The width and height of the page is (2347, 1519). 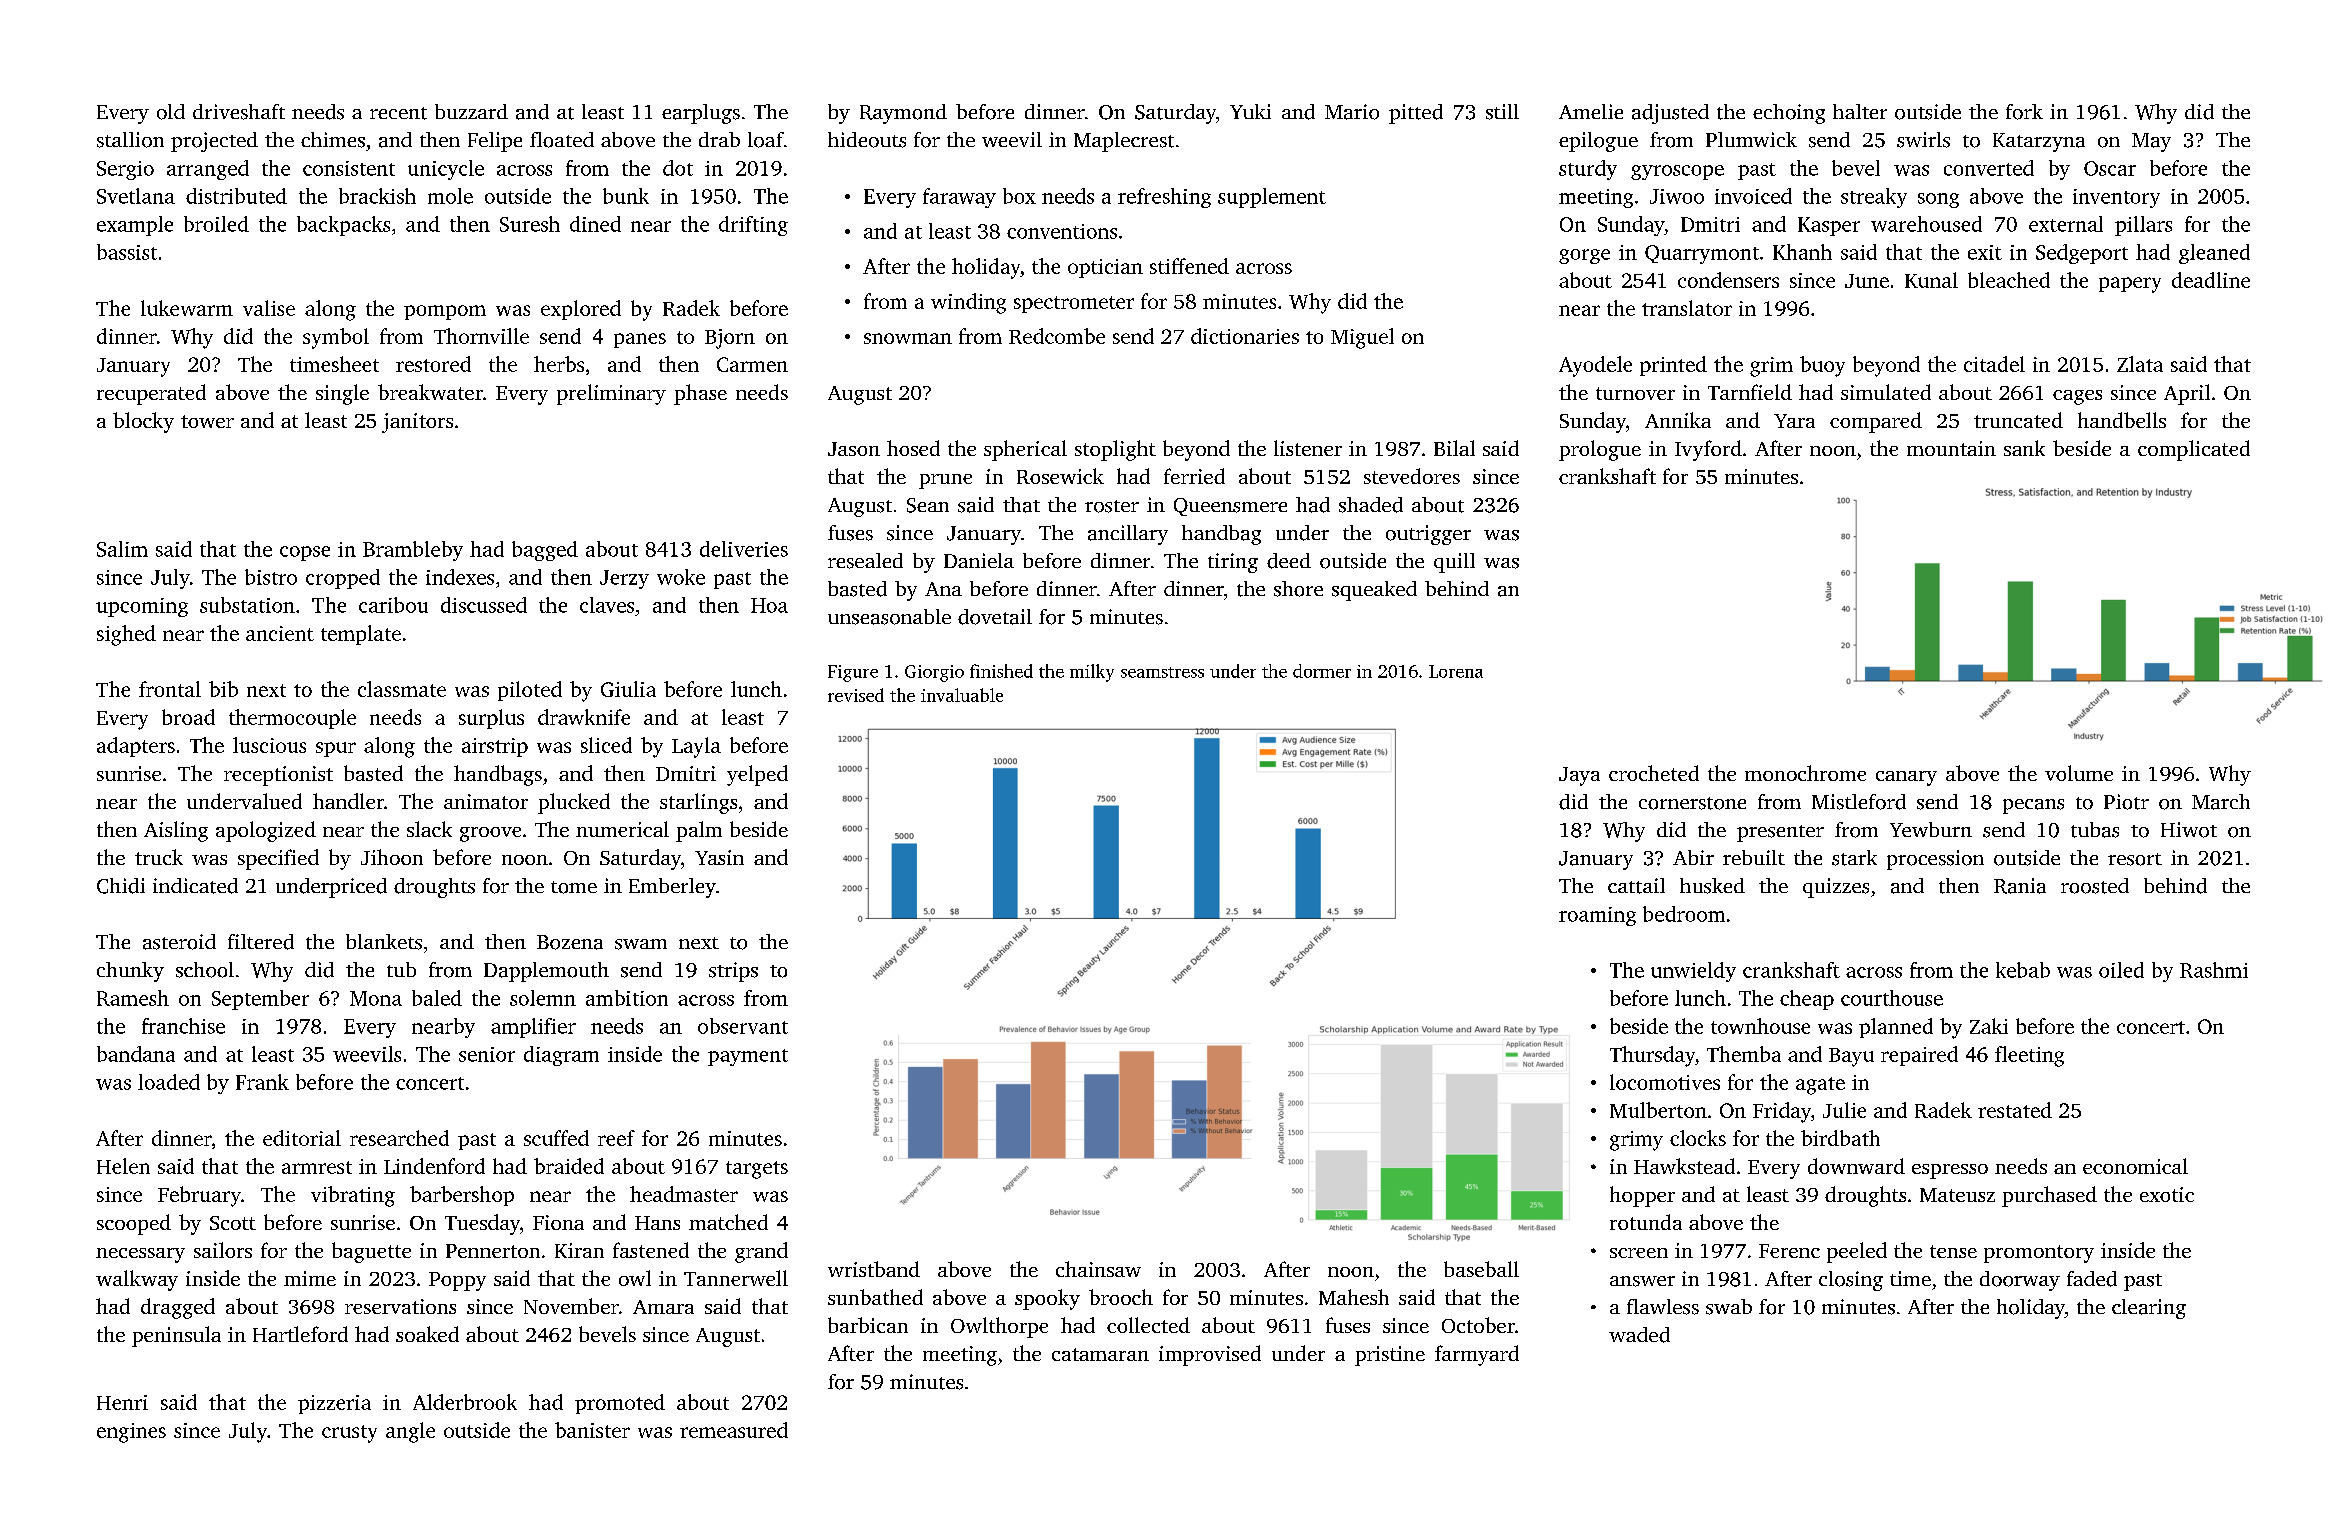 What do you see at coordinates (1684, 1166) in the page?
I see `Hawkstead` at bounding box center [1684, 1166].
